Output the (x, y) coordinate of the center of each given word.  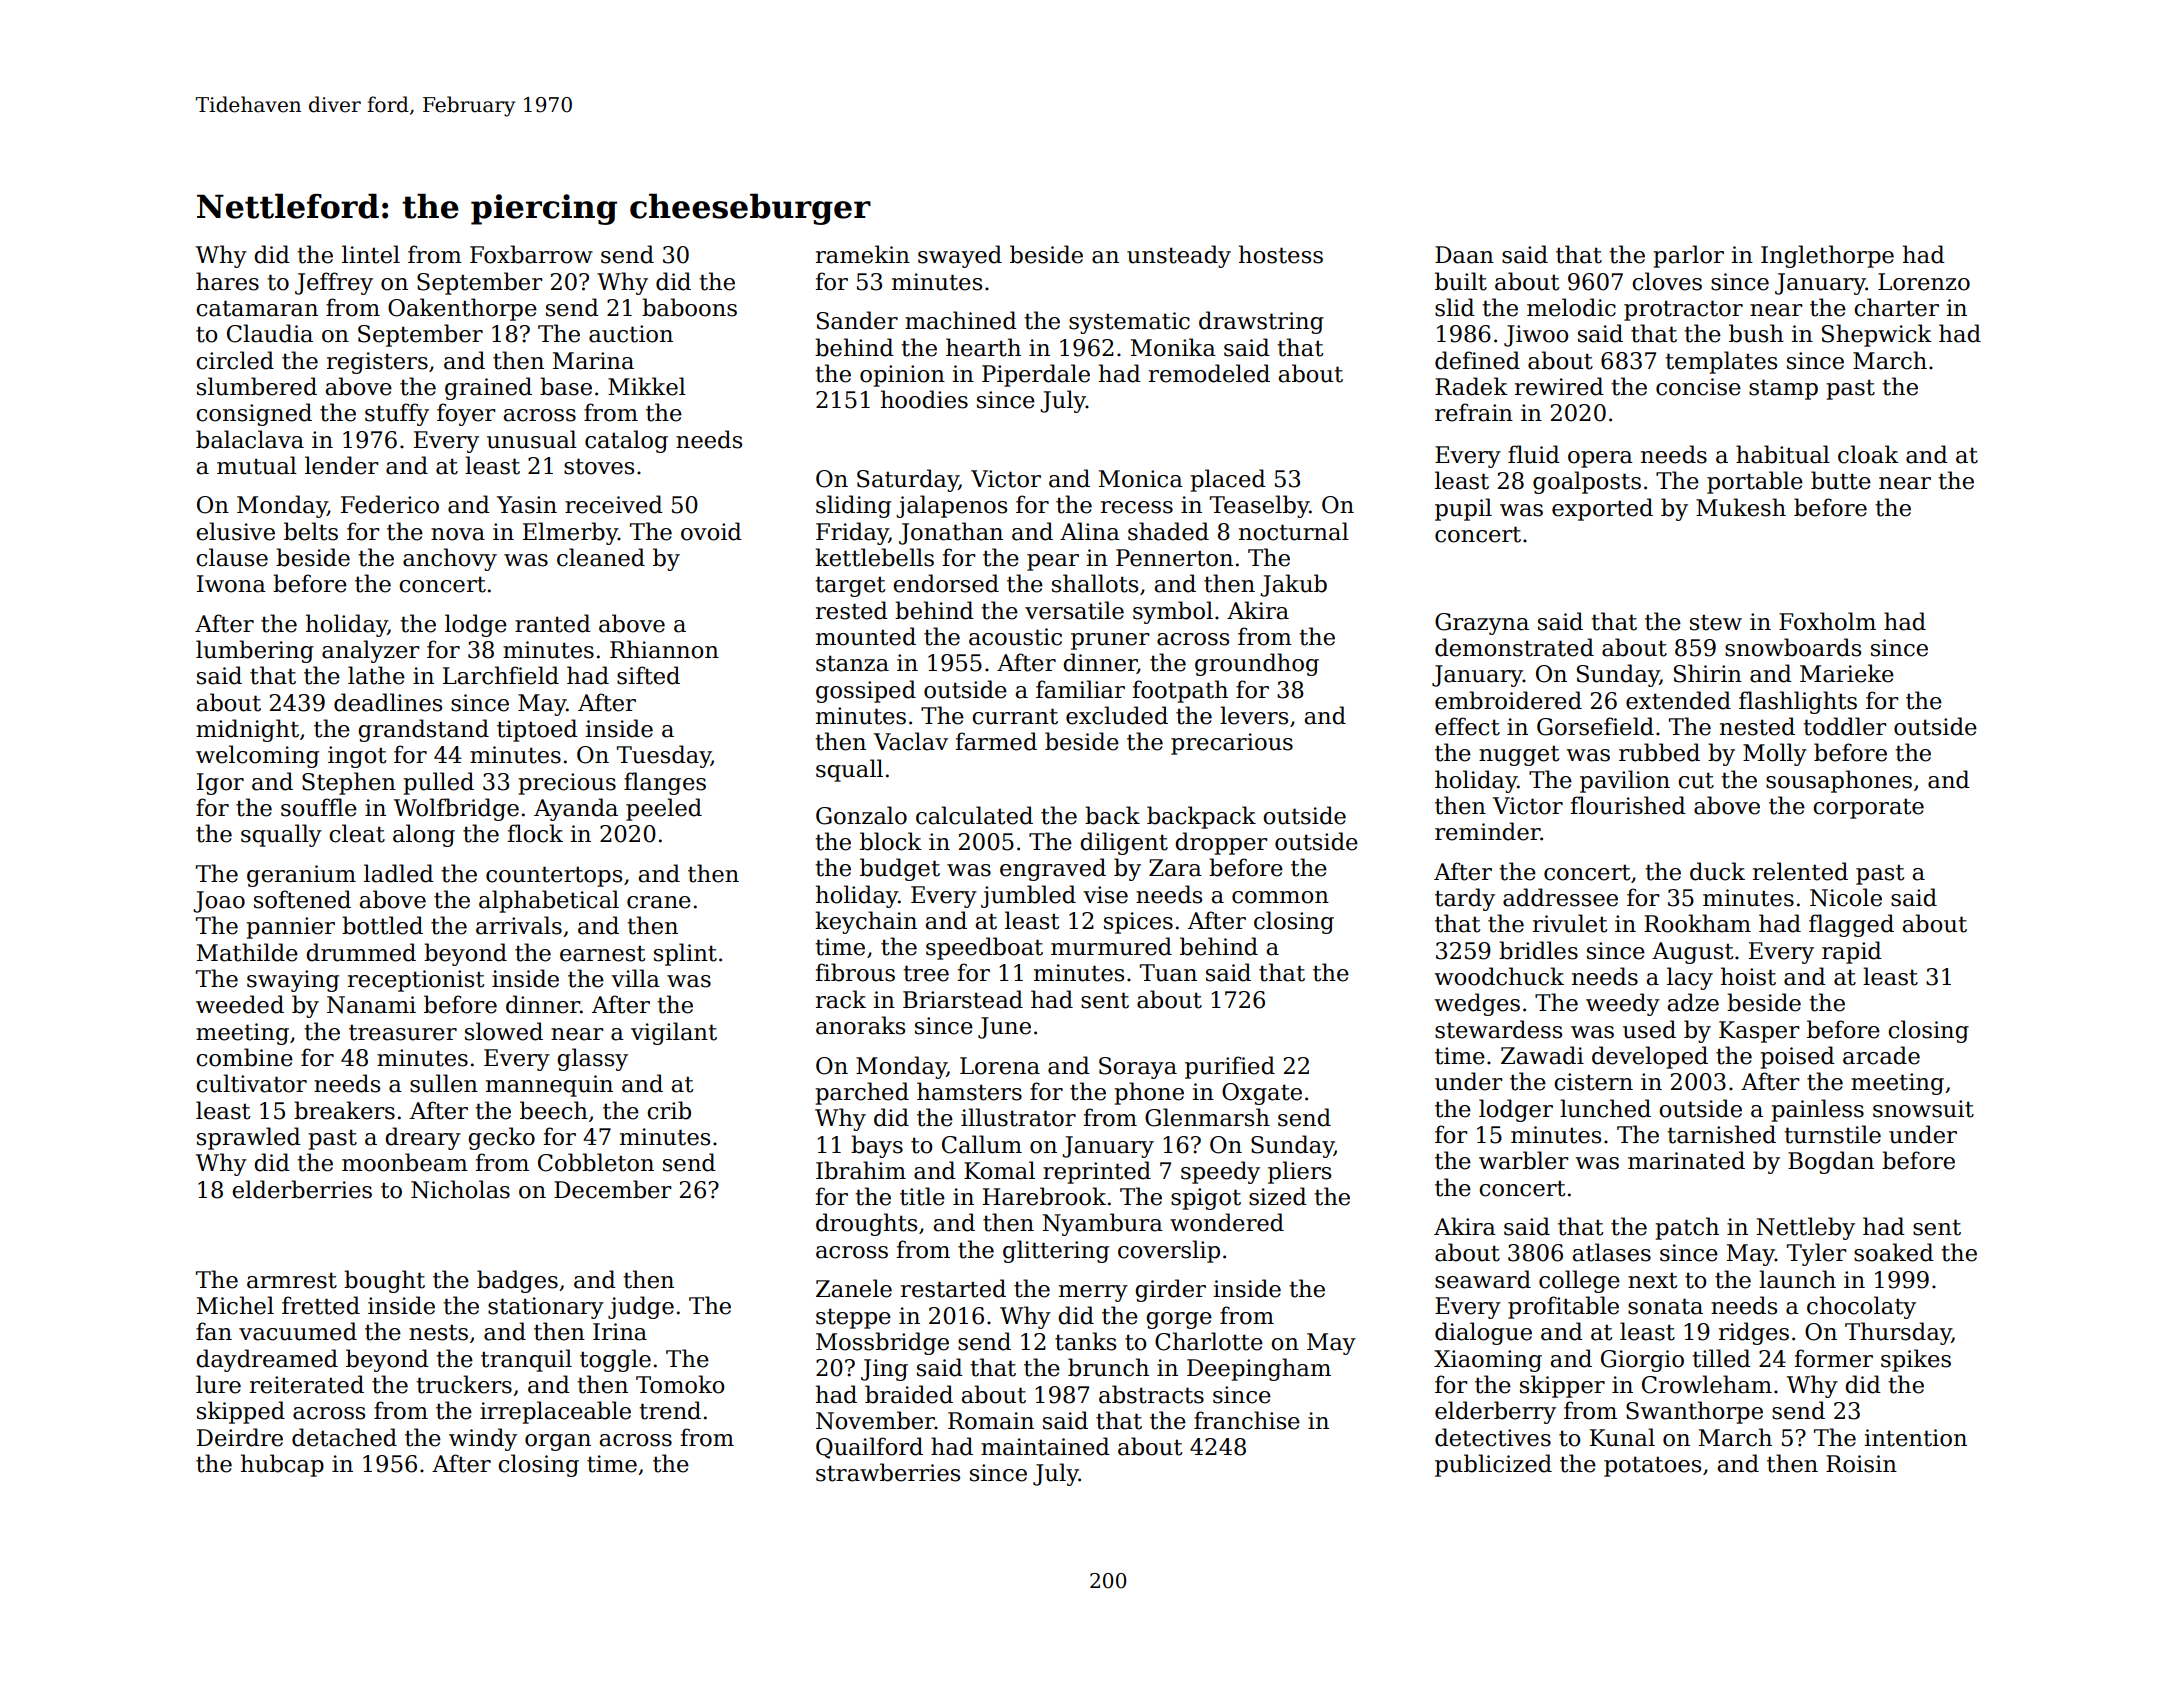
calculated (974, 815)
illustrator (1018, 1117)
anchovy (450, 559)
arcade (1881, 1055)
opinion (902, 376)
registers (377, 363)
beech (554, 1110)
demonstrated (1514, 647)
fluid (1534, 454)
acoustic (1015, 637)
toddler (1845, 726)
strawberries (888, 1472)
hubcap (282, 1465)
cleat (357, 833)
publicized (1493, 1465)
